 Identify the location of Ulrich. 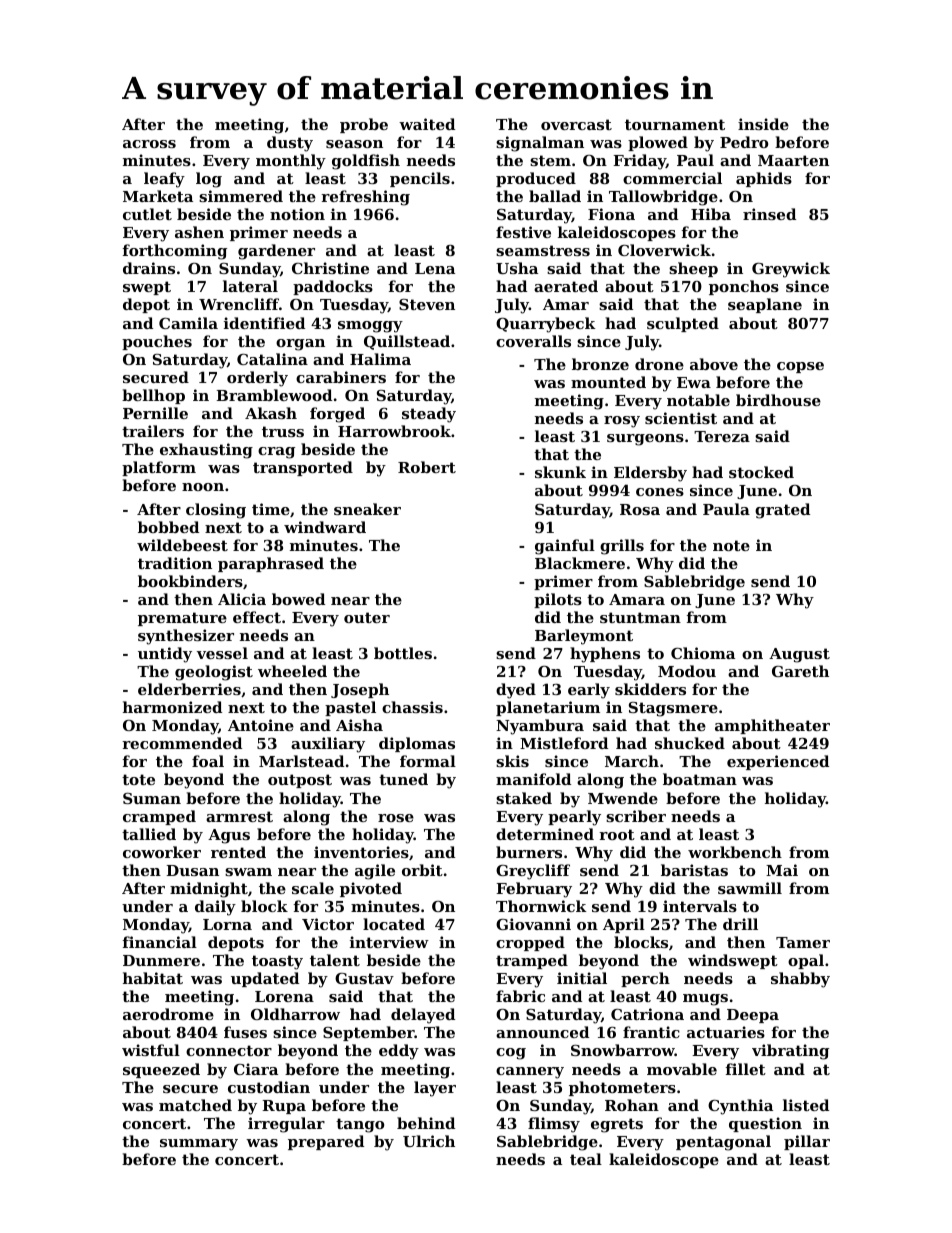
(429, 1141).
